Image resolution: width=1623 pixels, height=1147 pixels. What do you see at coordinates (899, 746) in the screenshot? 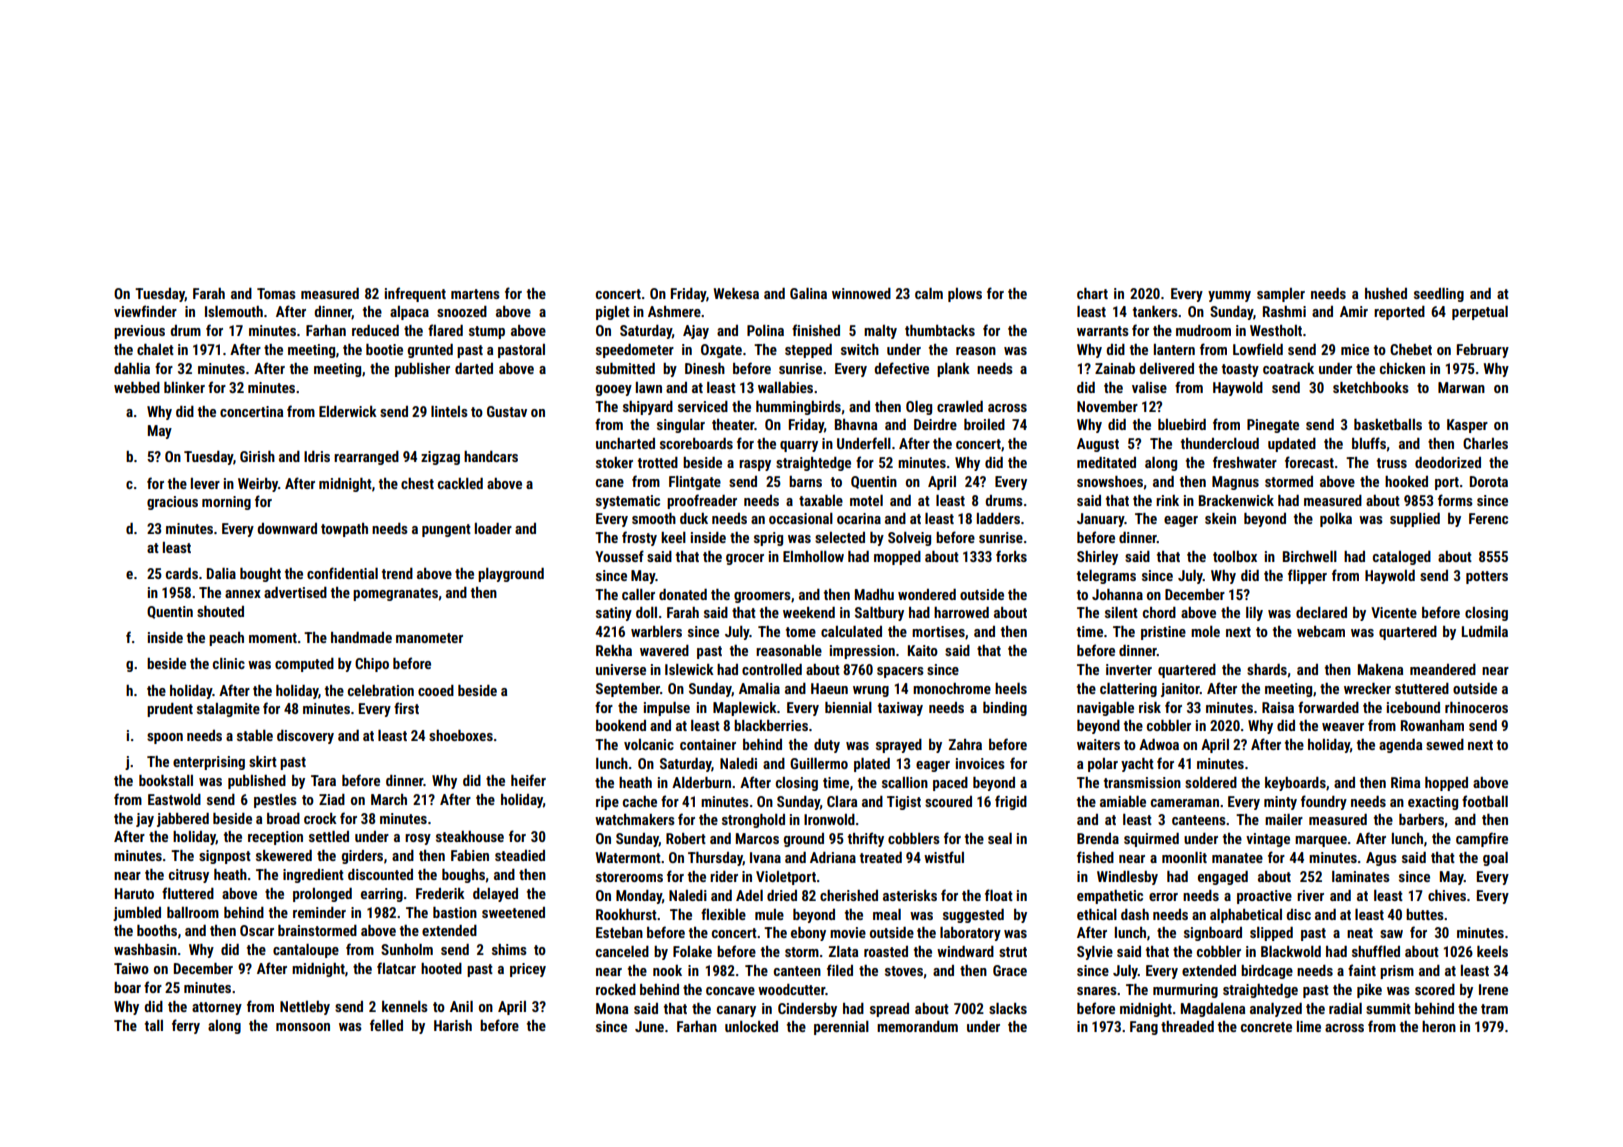
I see `sprayed` at bounding box center [899, 746].
